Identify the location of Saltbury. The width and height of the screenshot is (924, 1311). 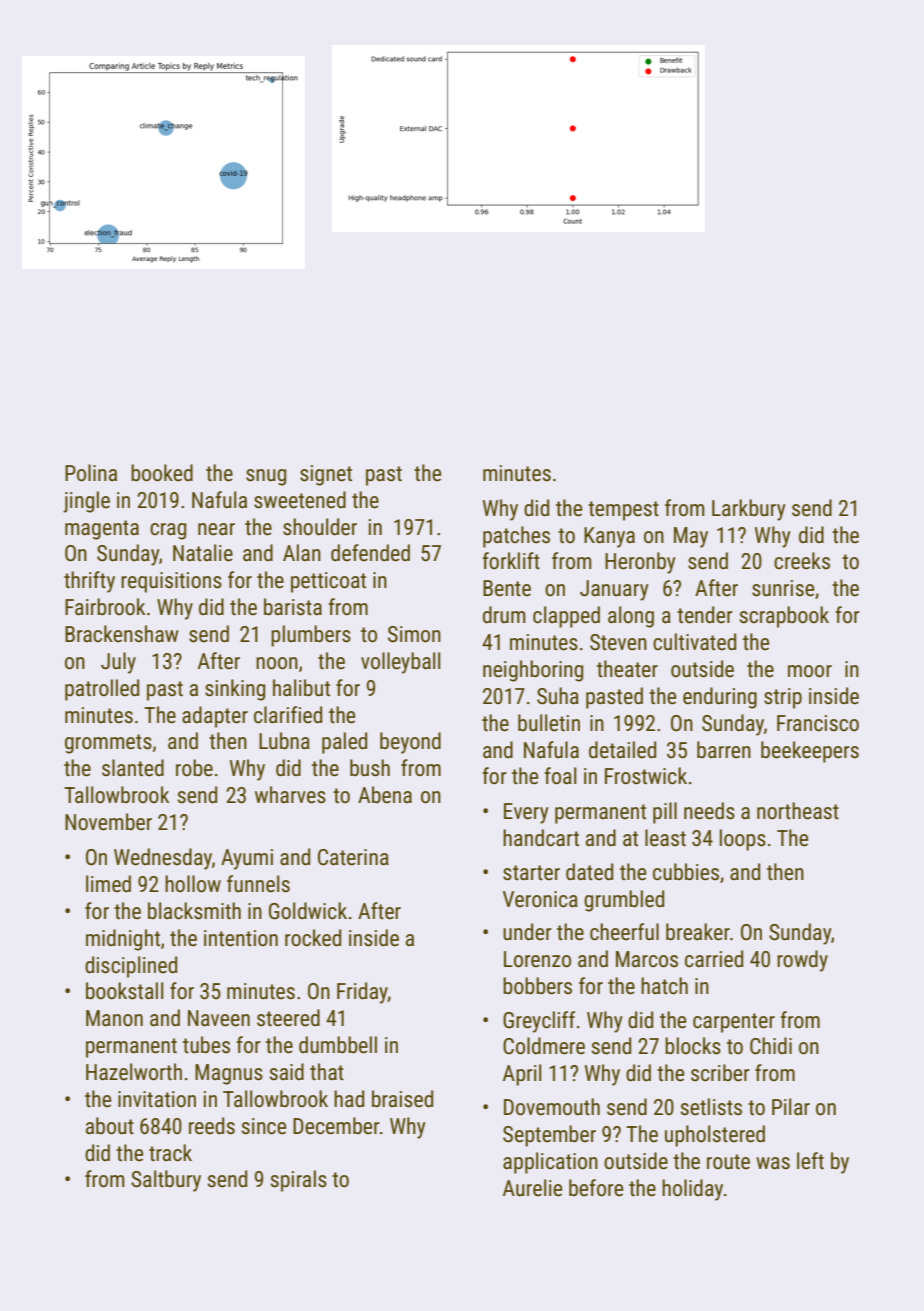
(166, 1181).
